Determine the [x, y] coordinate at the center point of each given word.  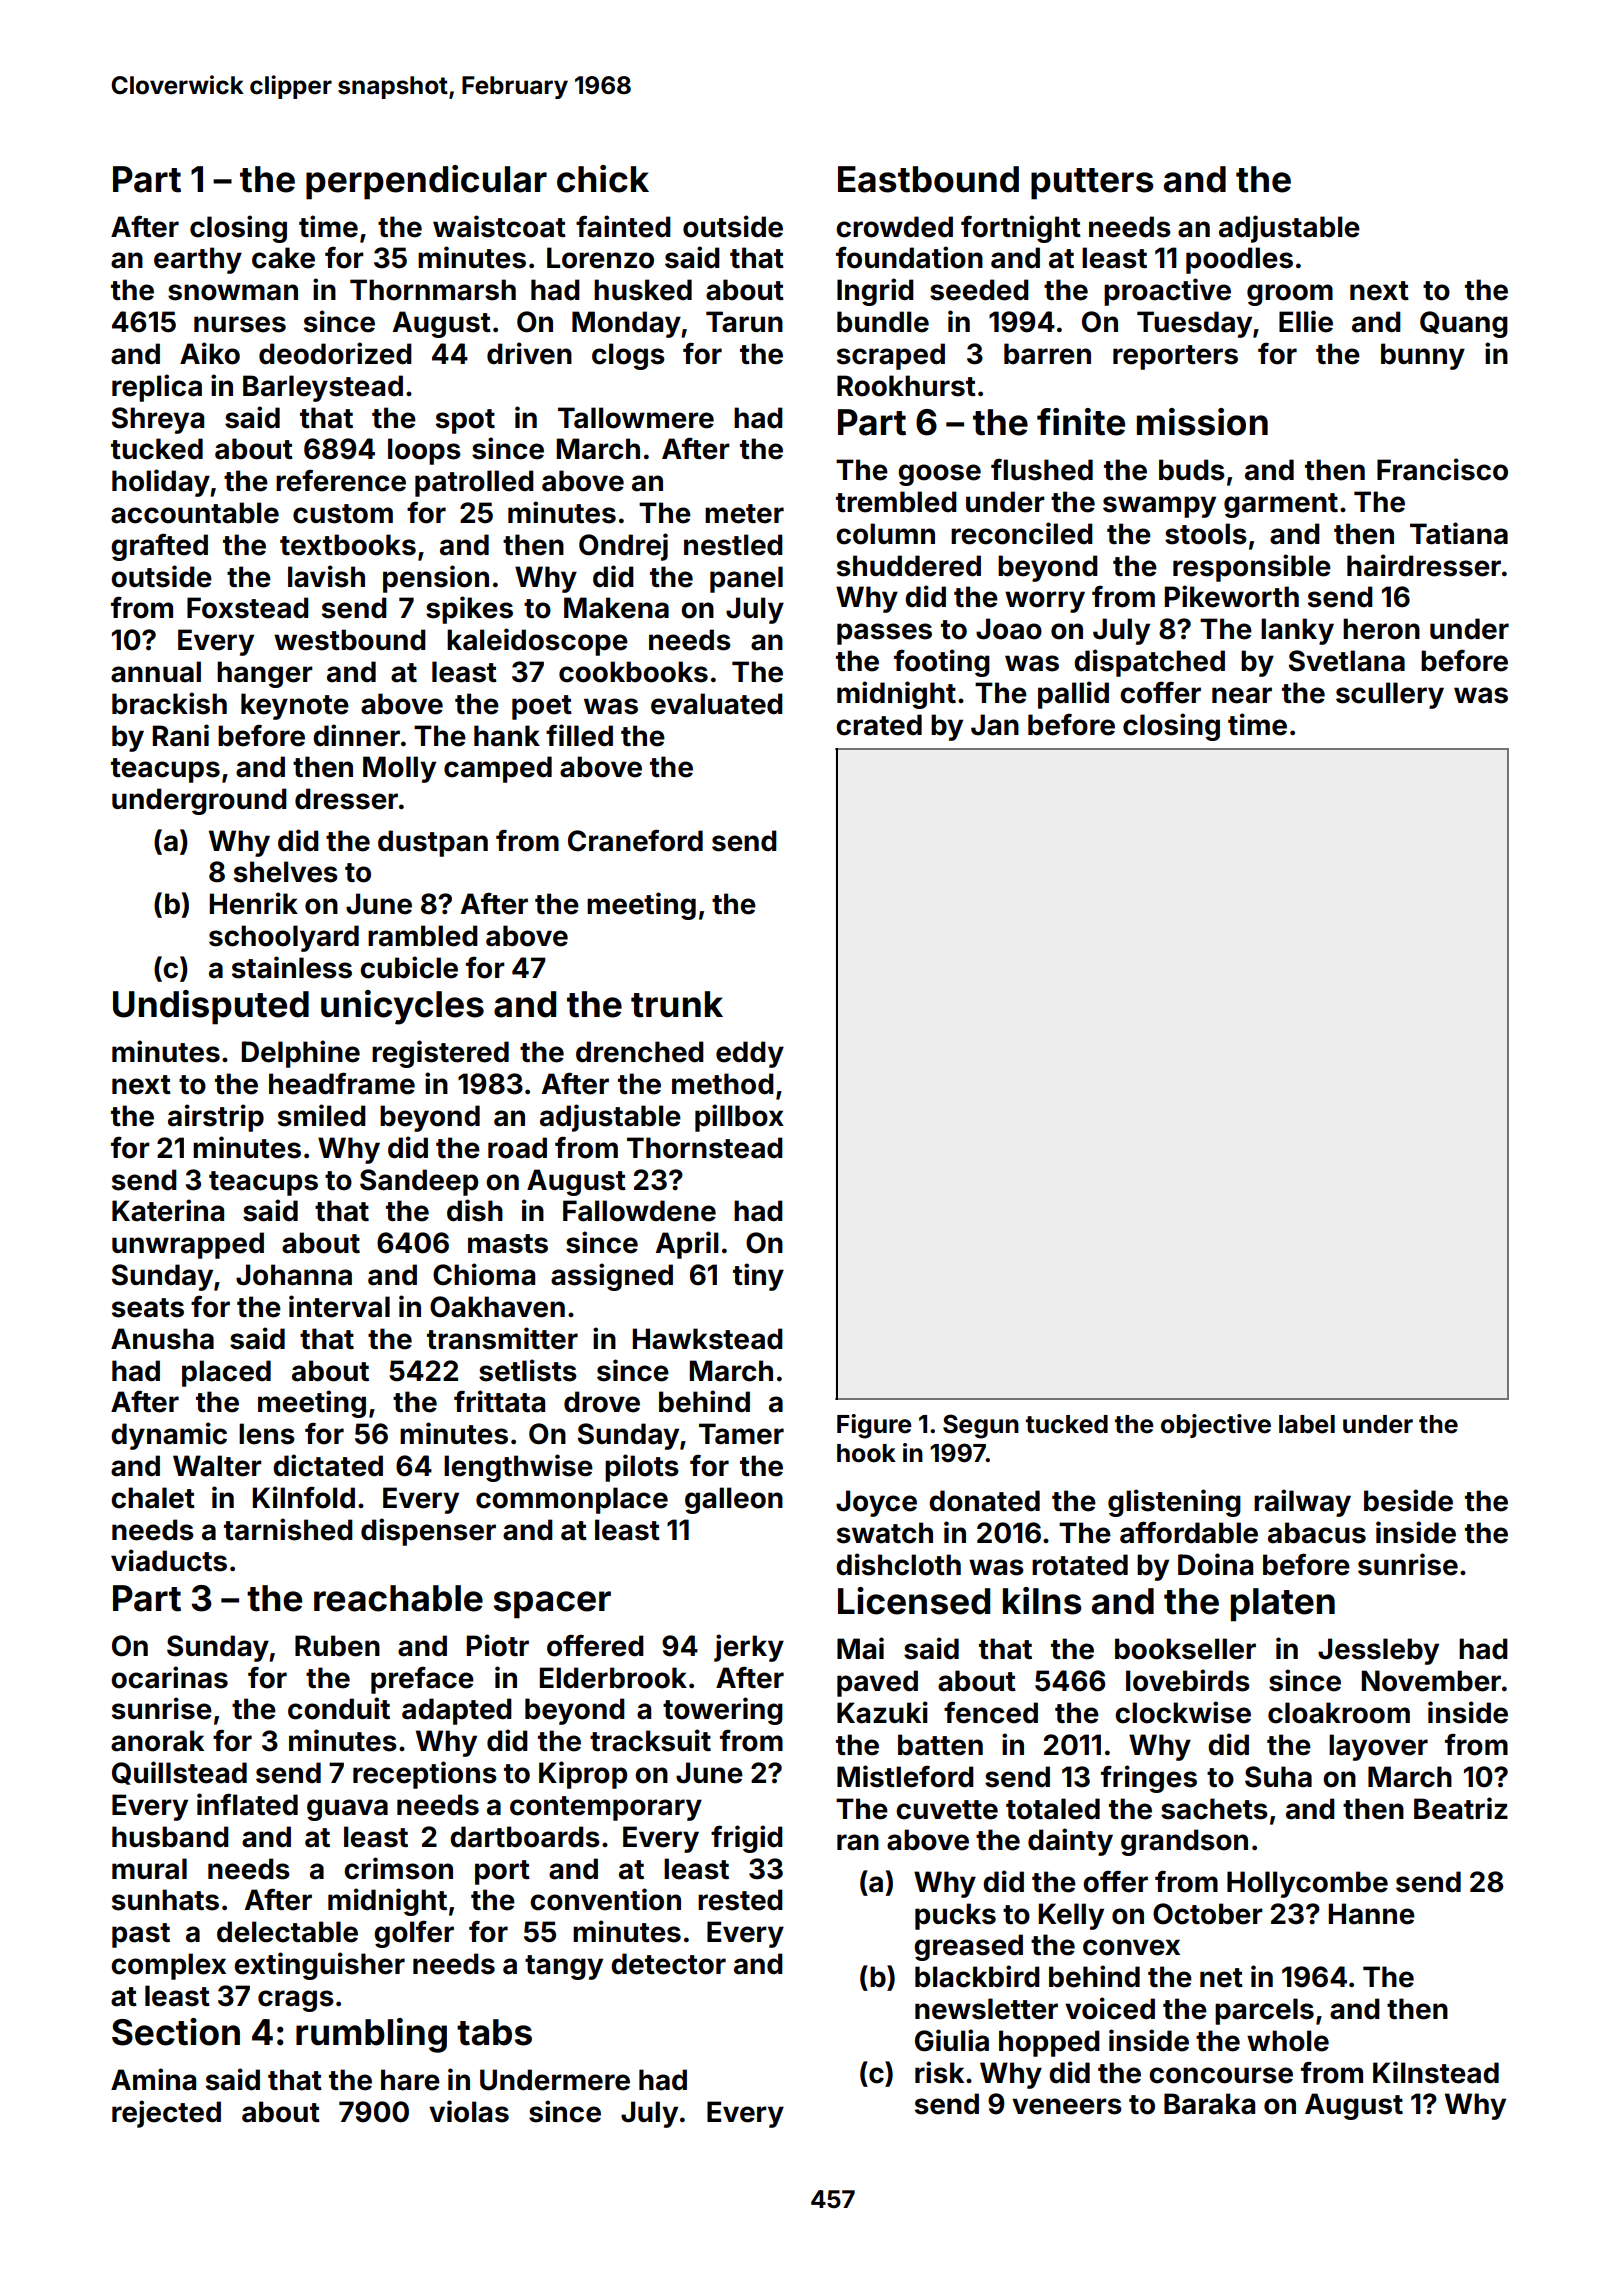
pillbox [739, 1118]
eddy [750, 1054]
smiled [322, 1115]
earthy [198, 260]
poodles [1239, 260]
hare [410, 2080]
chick [603, 179]
